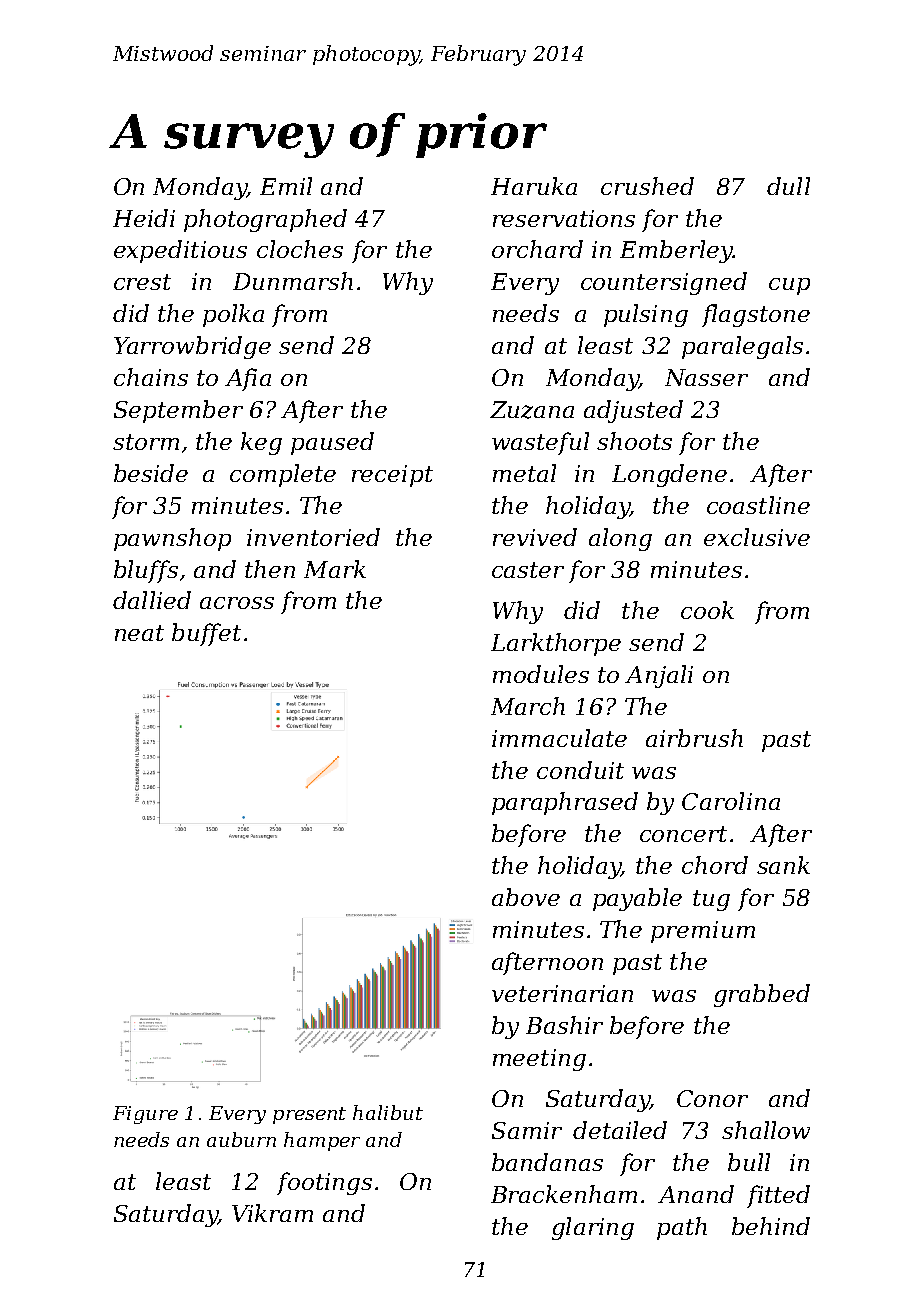 The height and width of the document is (1311, 924). What do you see at coordinates (788, 186) in the document?
I see `dull` at bounding box center [788, 186].
